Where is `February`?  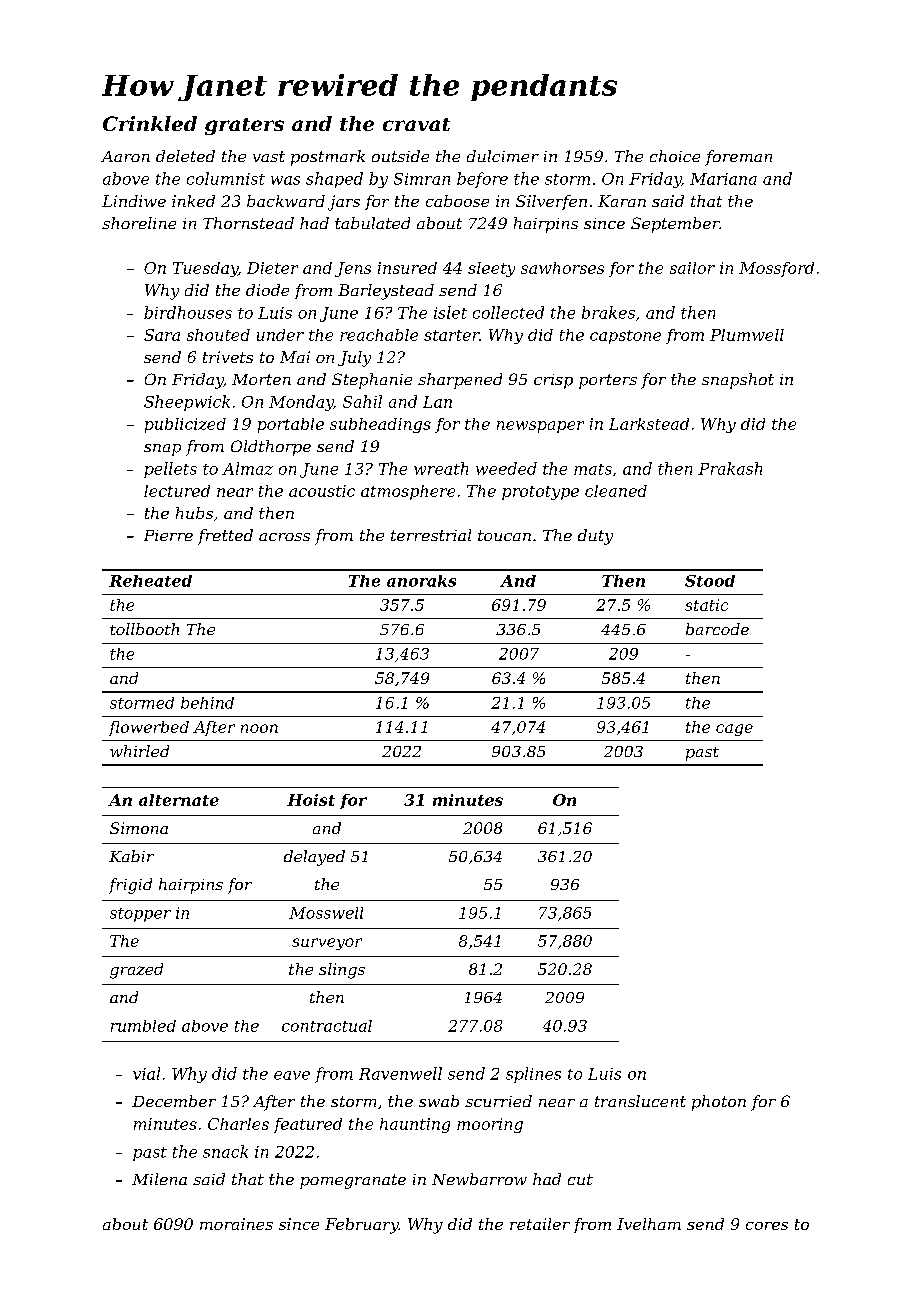 February is located at coordinates (362, 1226).
